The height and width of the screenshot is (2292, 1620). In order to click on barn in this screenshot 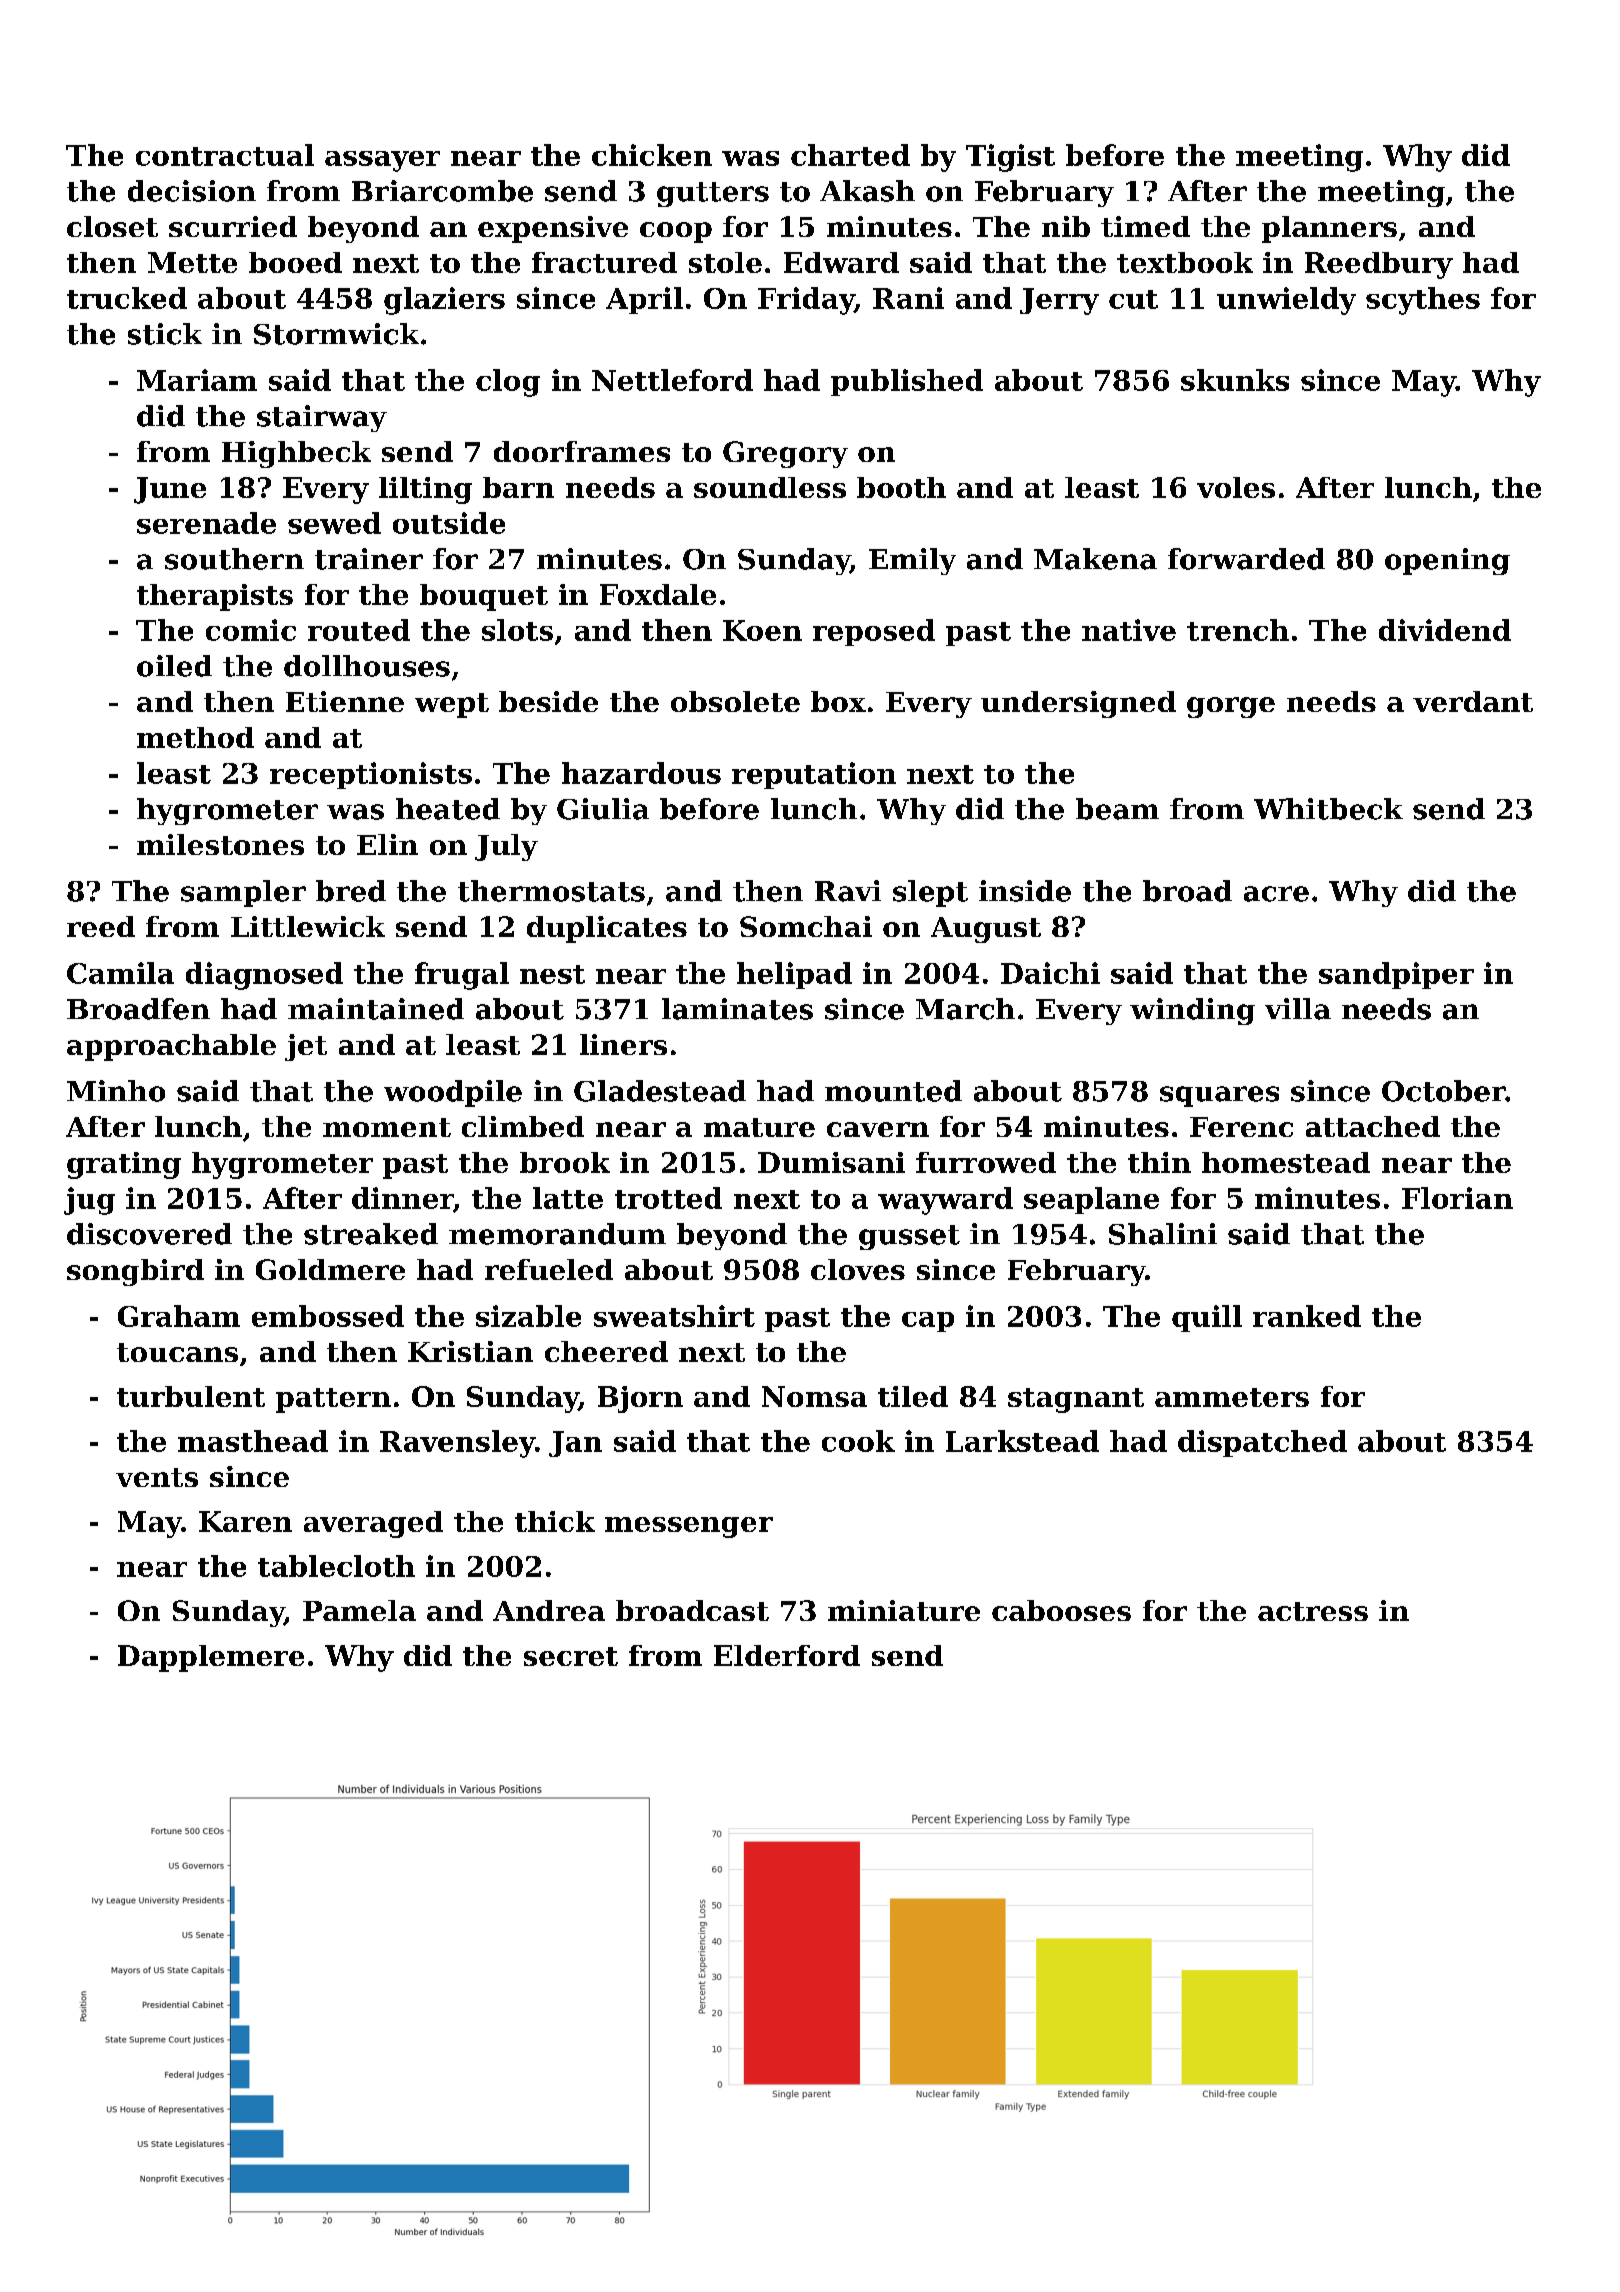, I will do `click(518, 487)`.
